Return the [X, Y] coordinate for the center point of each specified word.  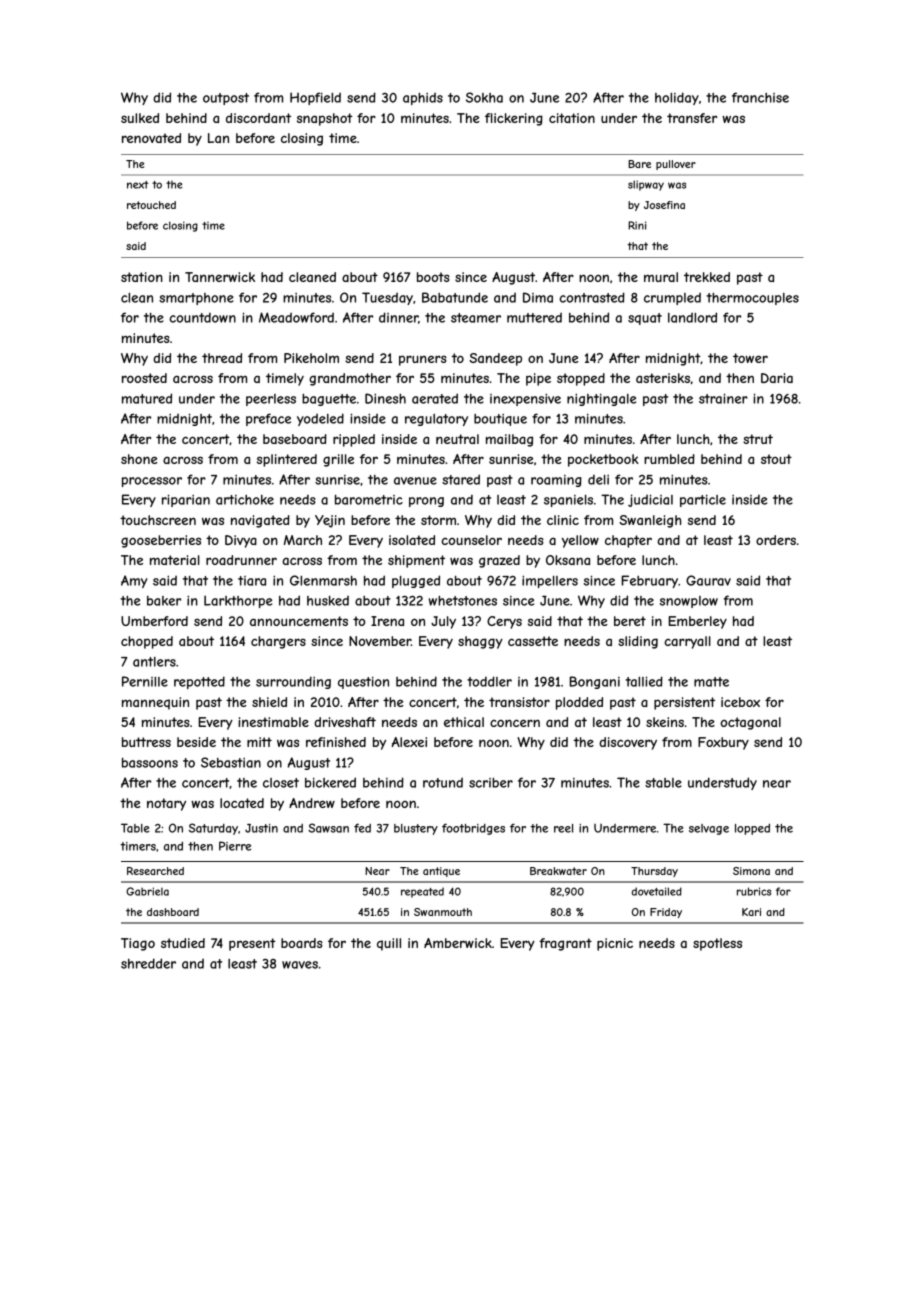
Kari [751, 912]
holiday [677, 98]
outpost [226, 99]
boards [302, 943]
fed [362, 828]
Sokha [484, 97]
